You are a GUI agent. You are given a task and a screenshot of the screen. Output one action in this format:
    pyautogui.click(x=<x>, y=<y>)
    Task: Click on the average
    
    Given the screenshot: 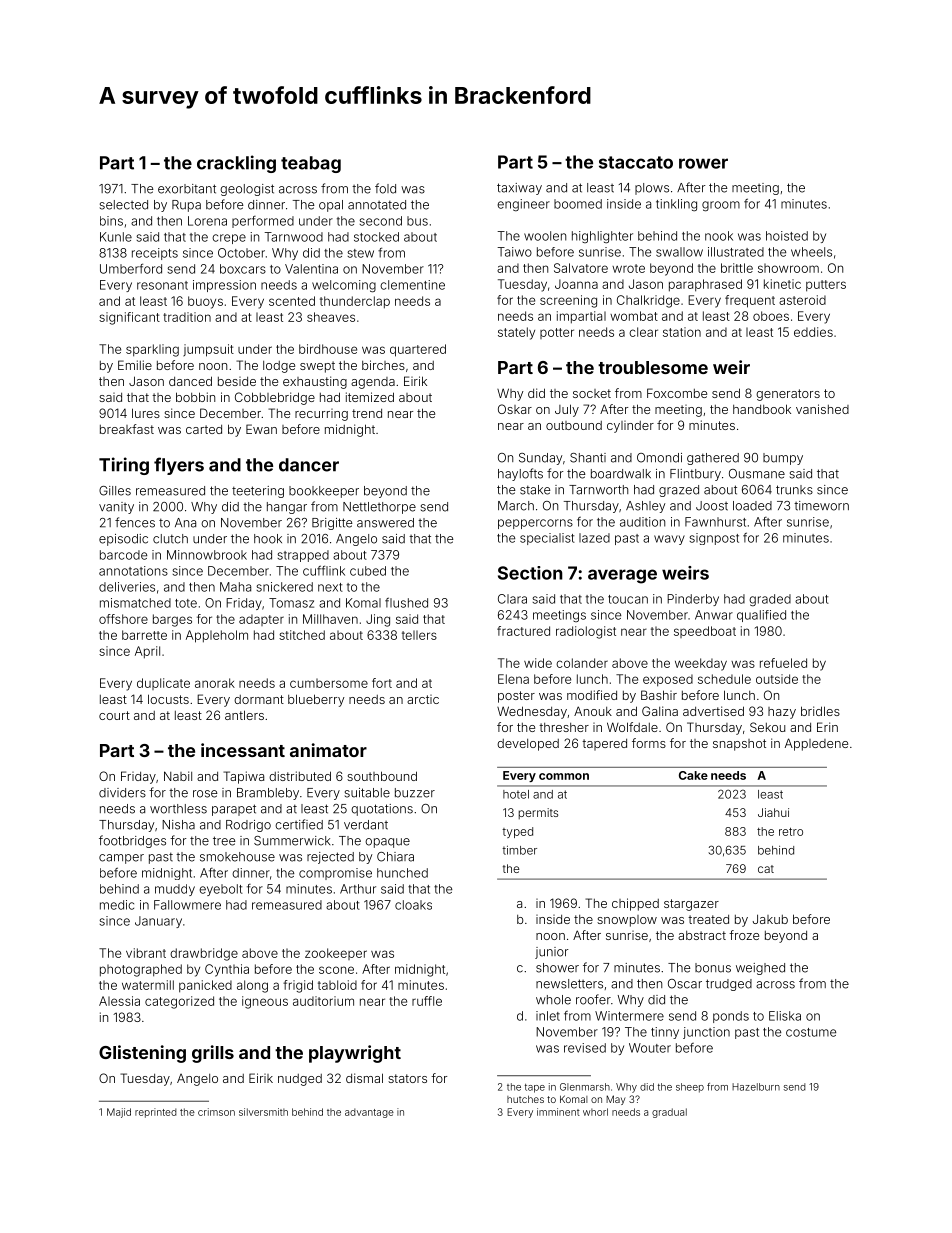 What is the action you would take?
    pyautogui.click(x=622, y=576)
